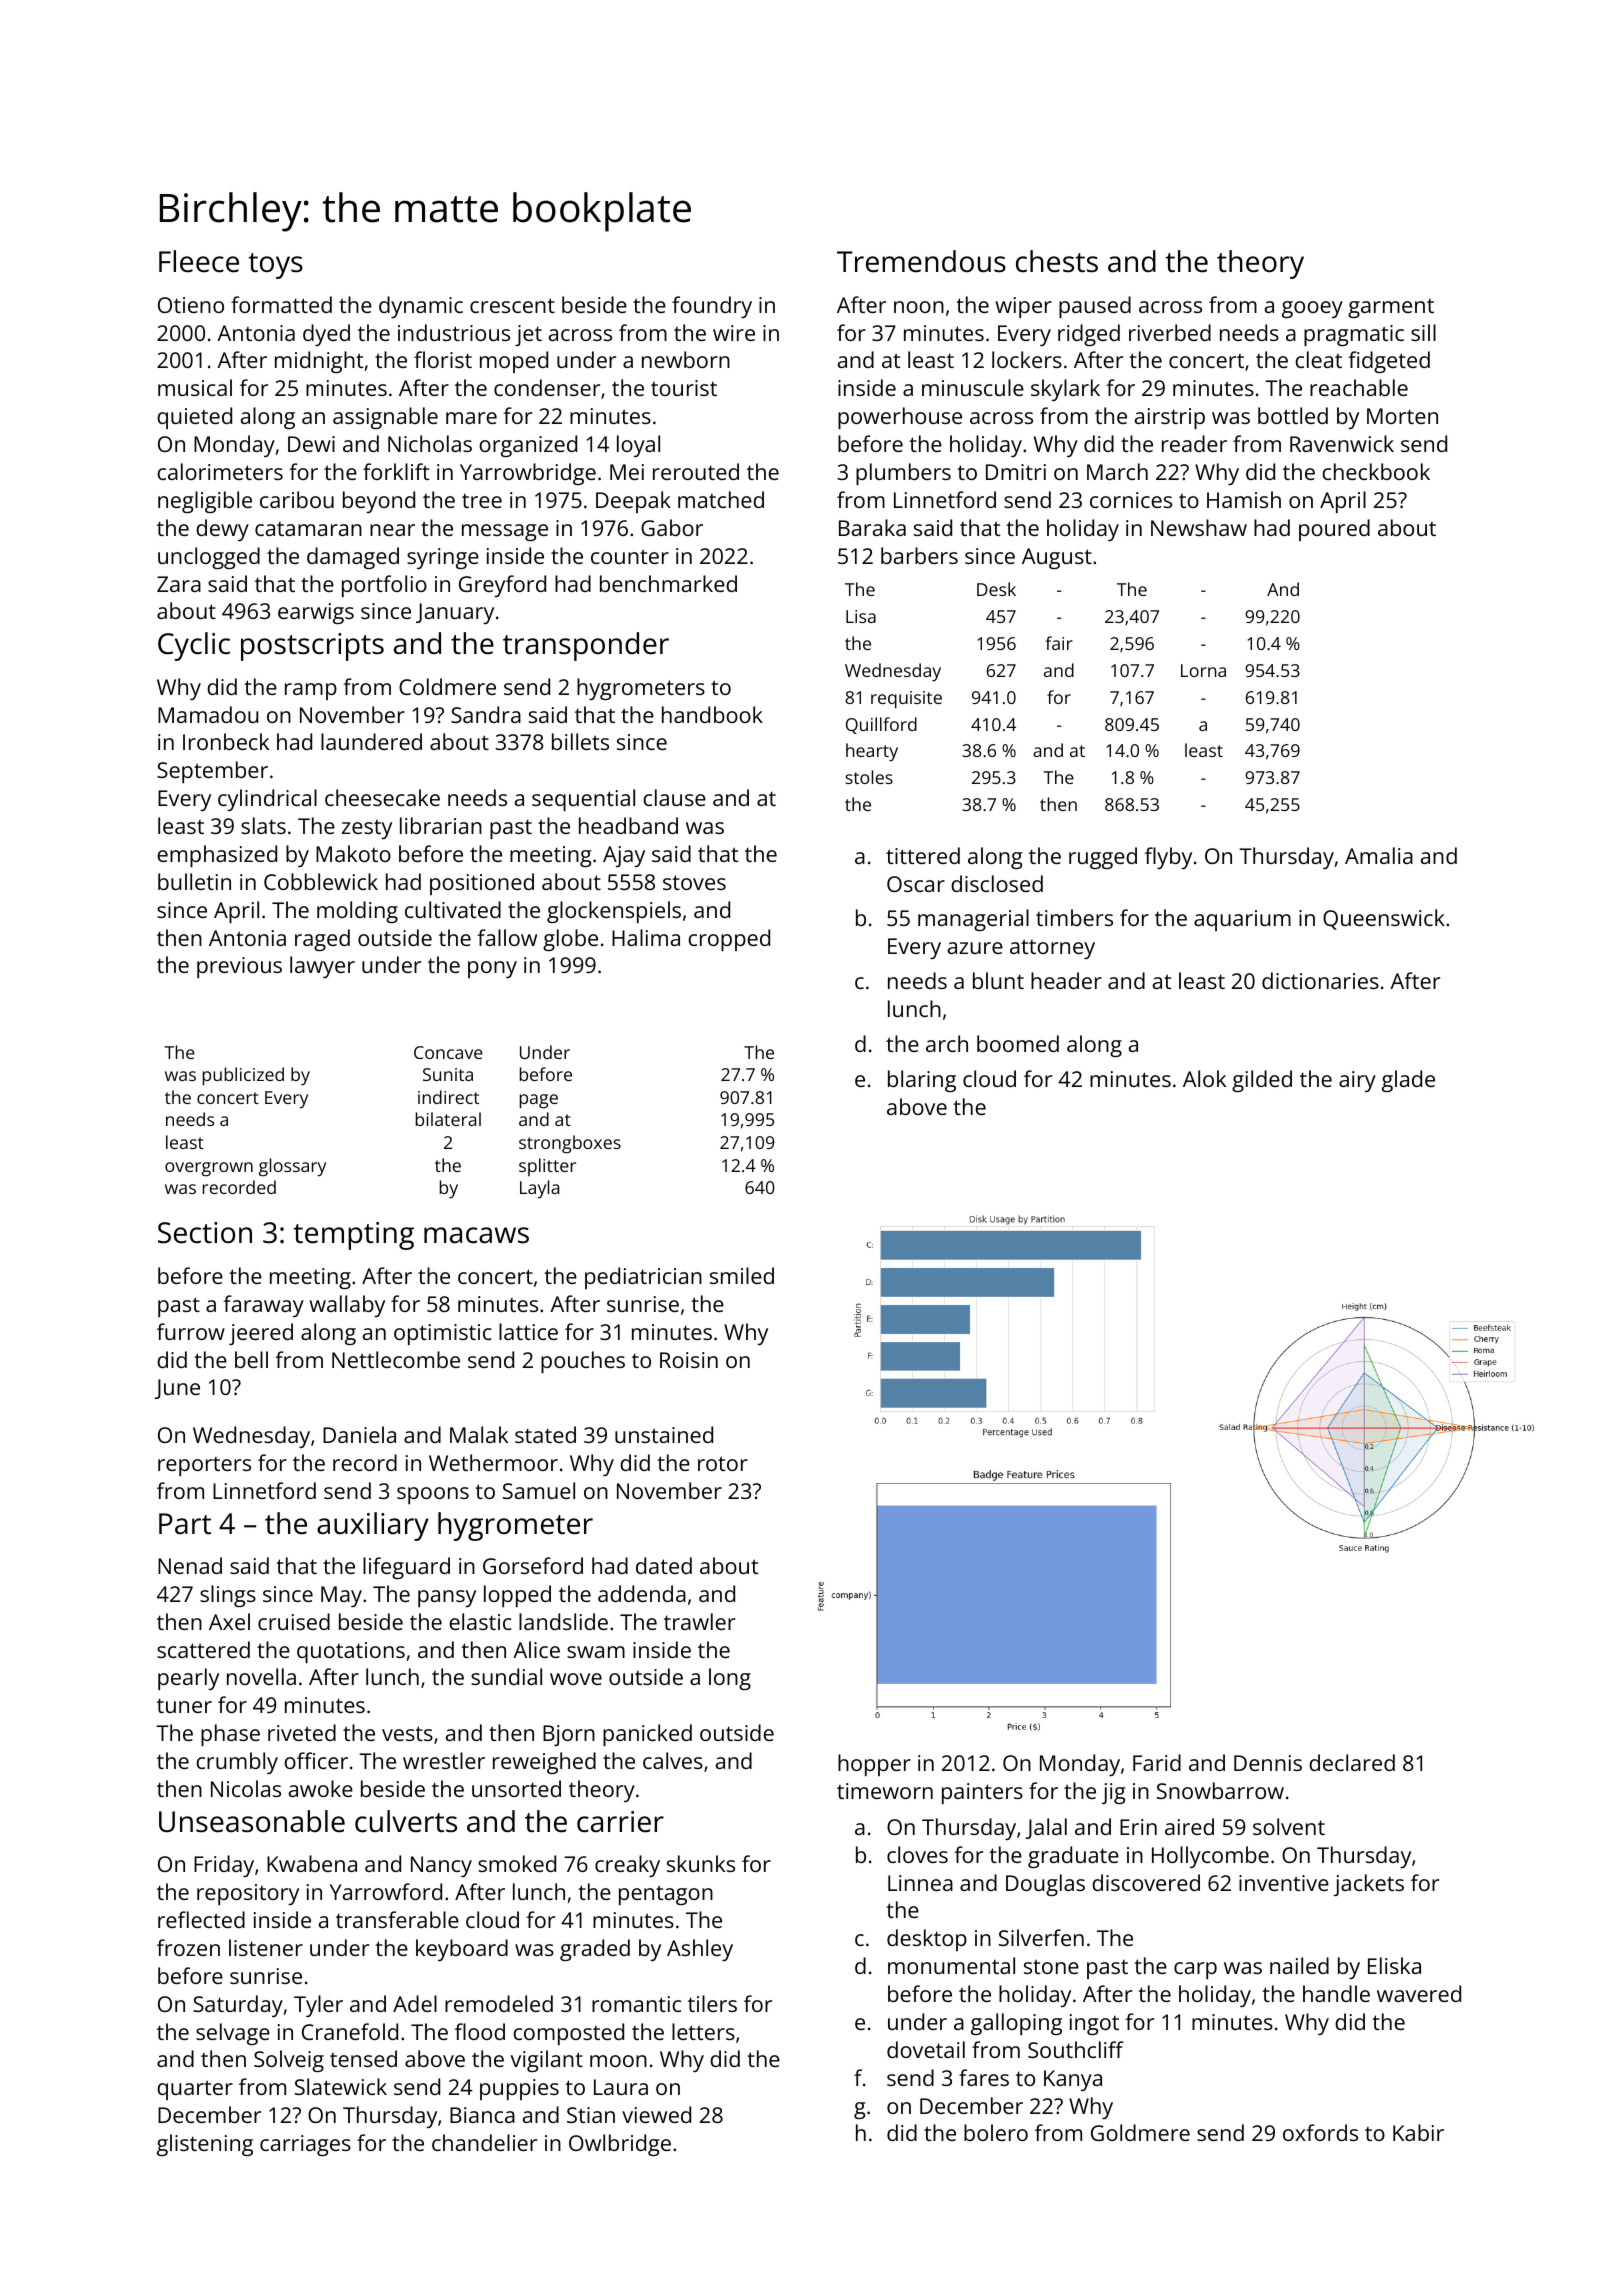 Image resolution: width=1620 pixels, height=2292 pixels. What do you see at coordinates (729, 940) in the page?
I see `cropped` at bounding box center [729, 940].
